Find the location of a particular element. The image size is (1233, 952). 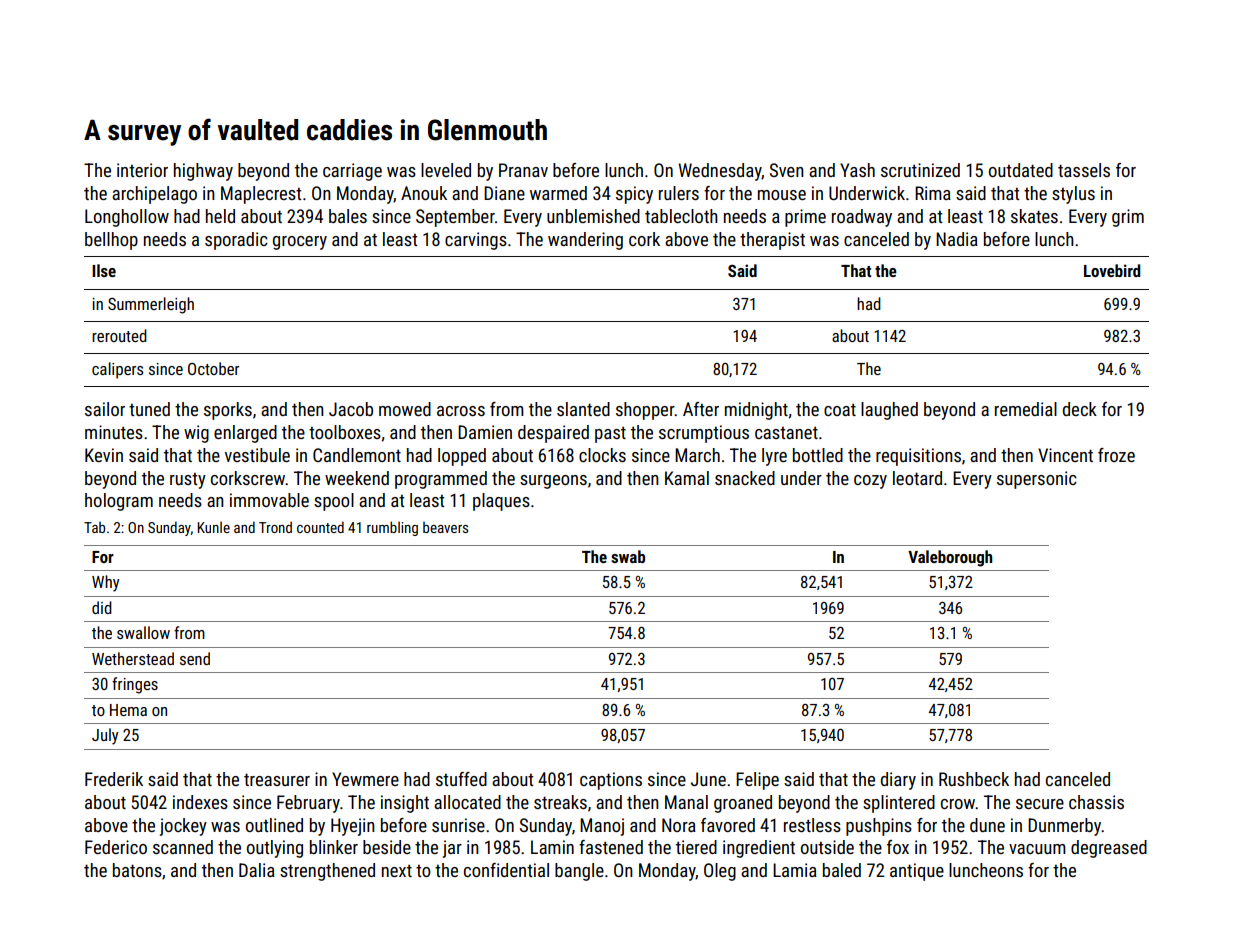

secure is located at coordinates (1040, 804).
